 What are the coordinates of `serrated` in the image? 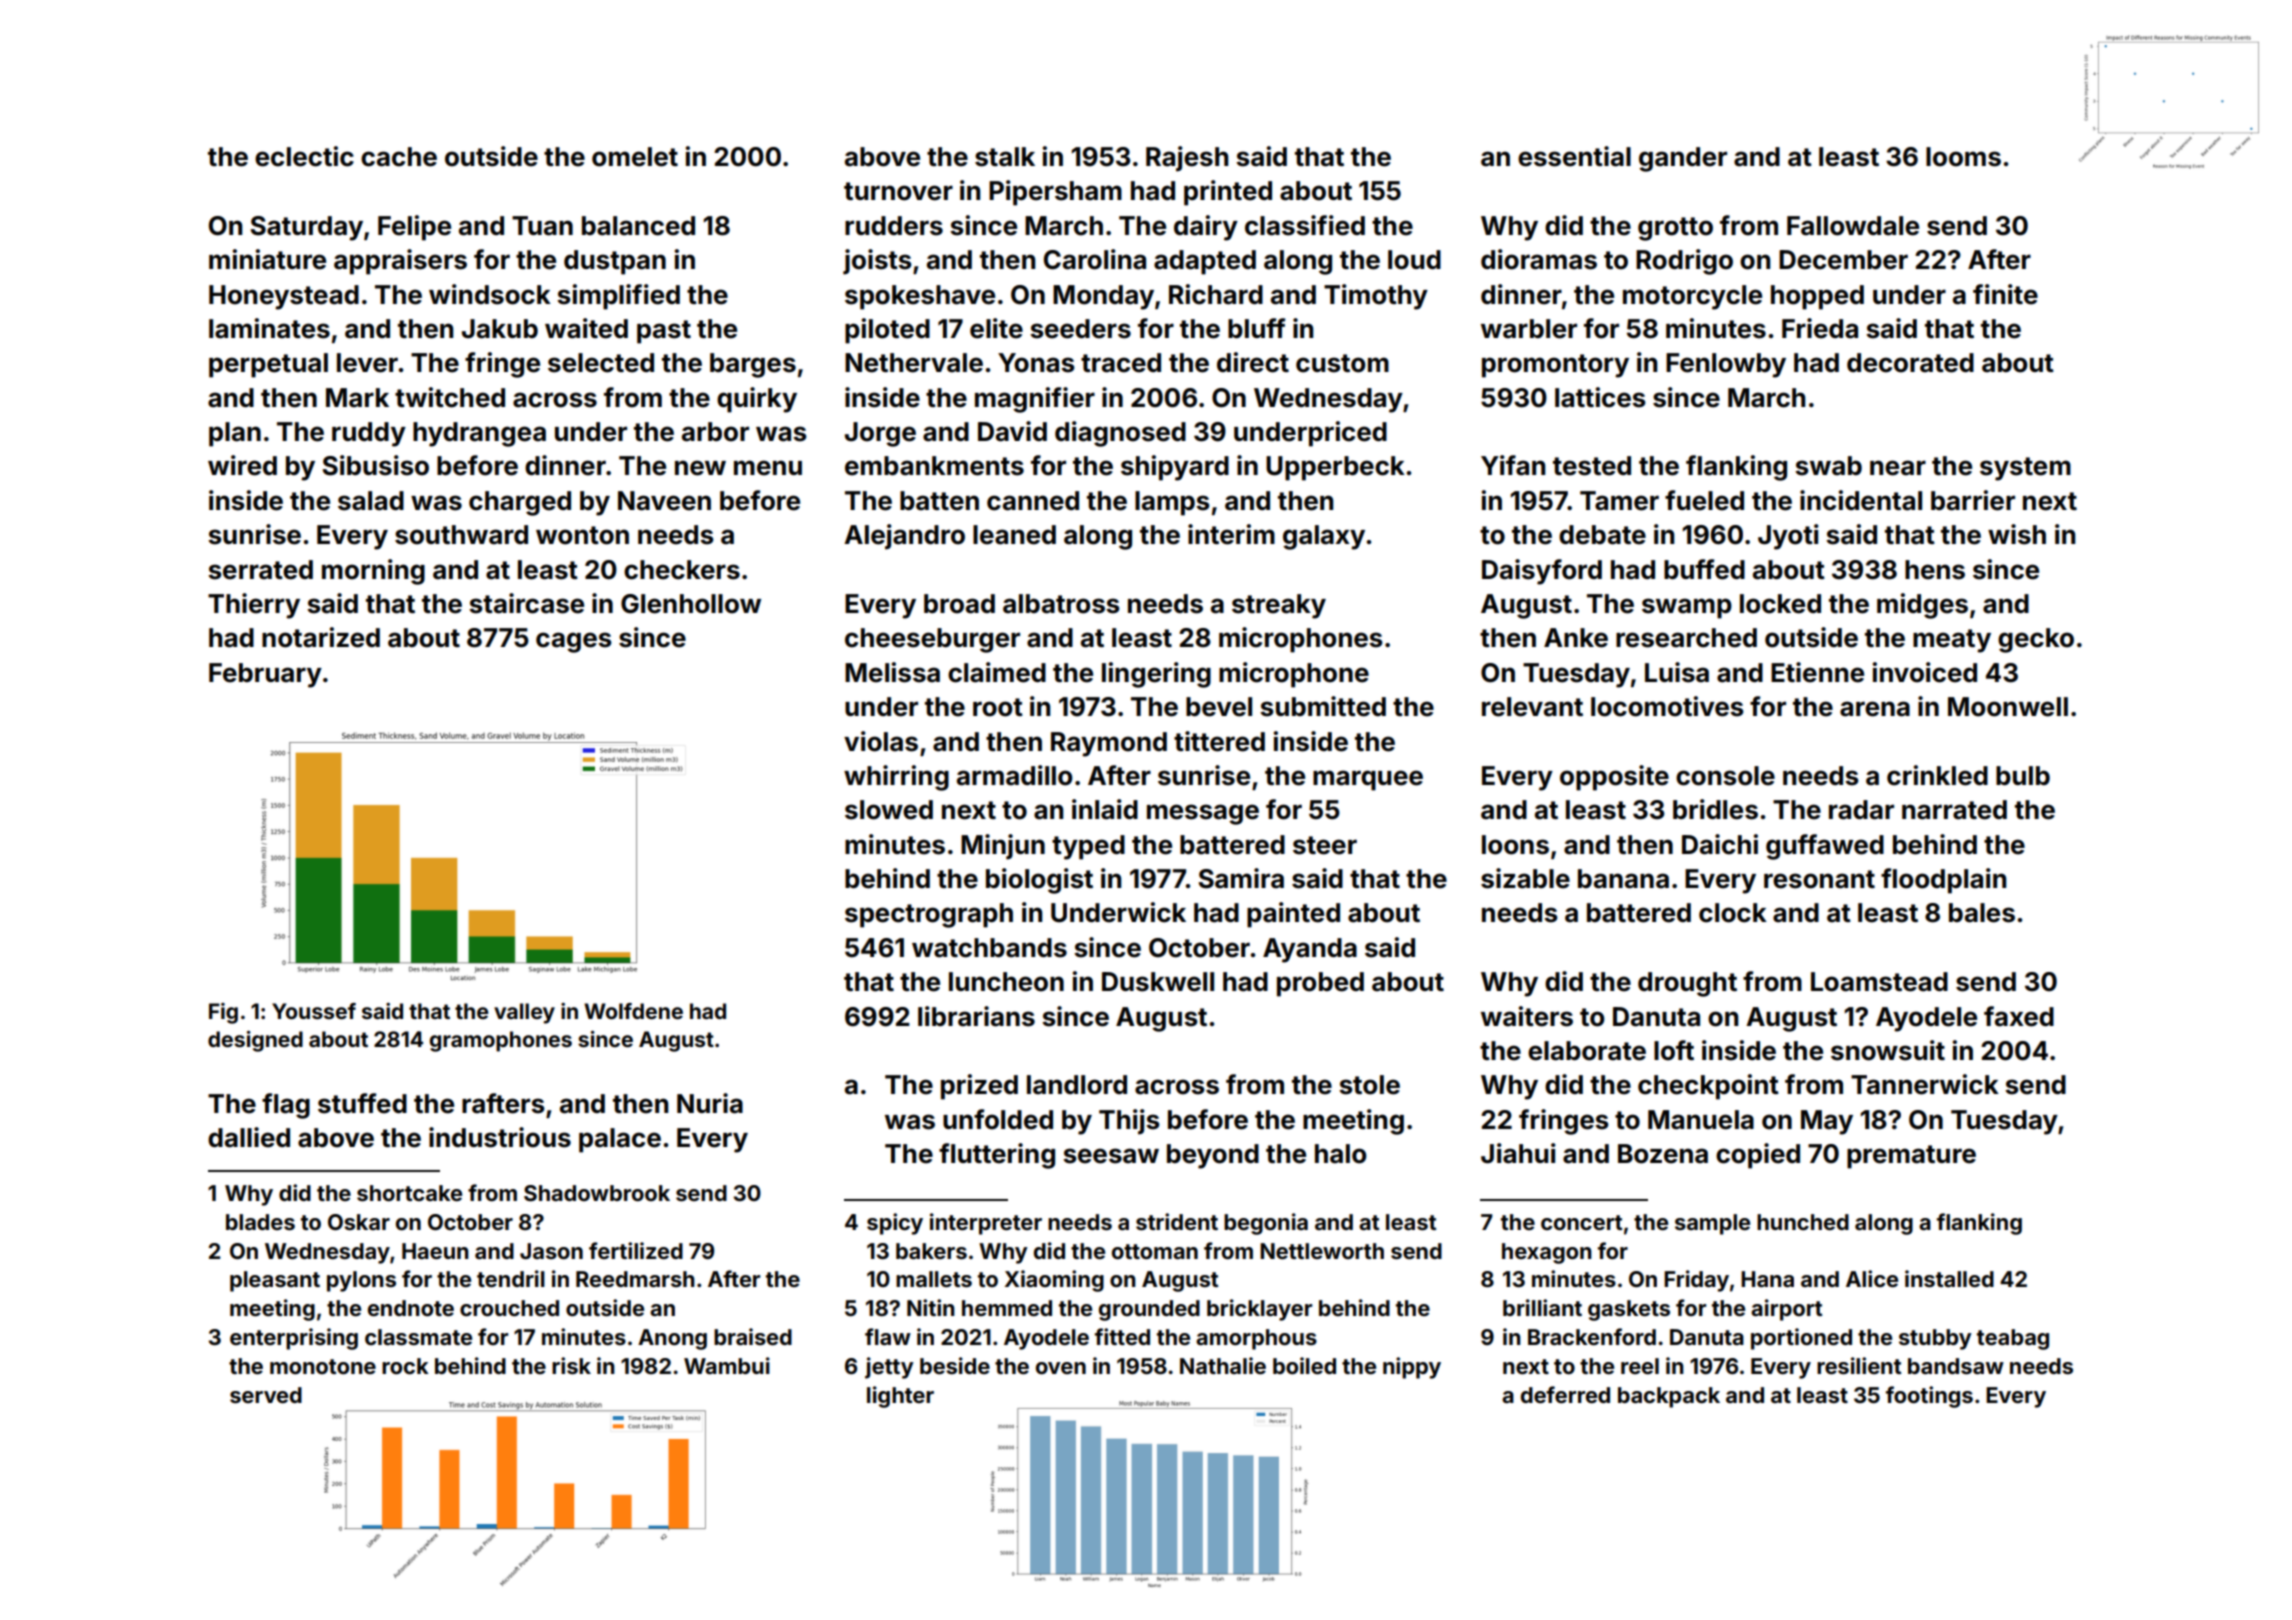 It's located at (260, 570).
